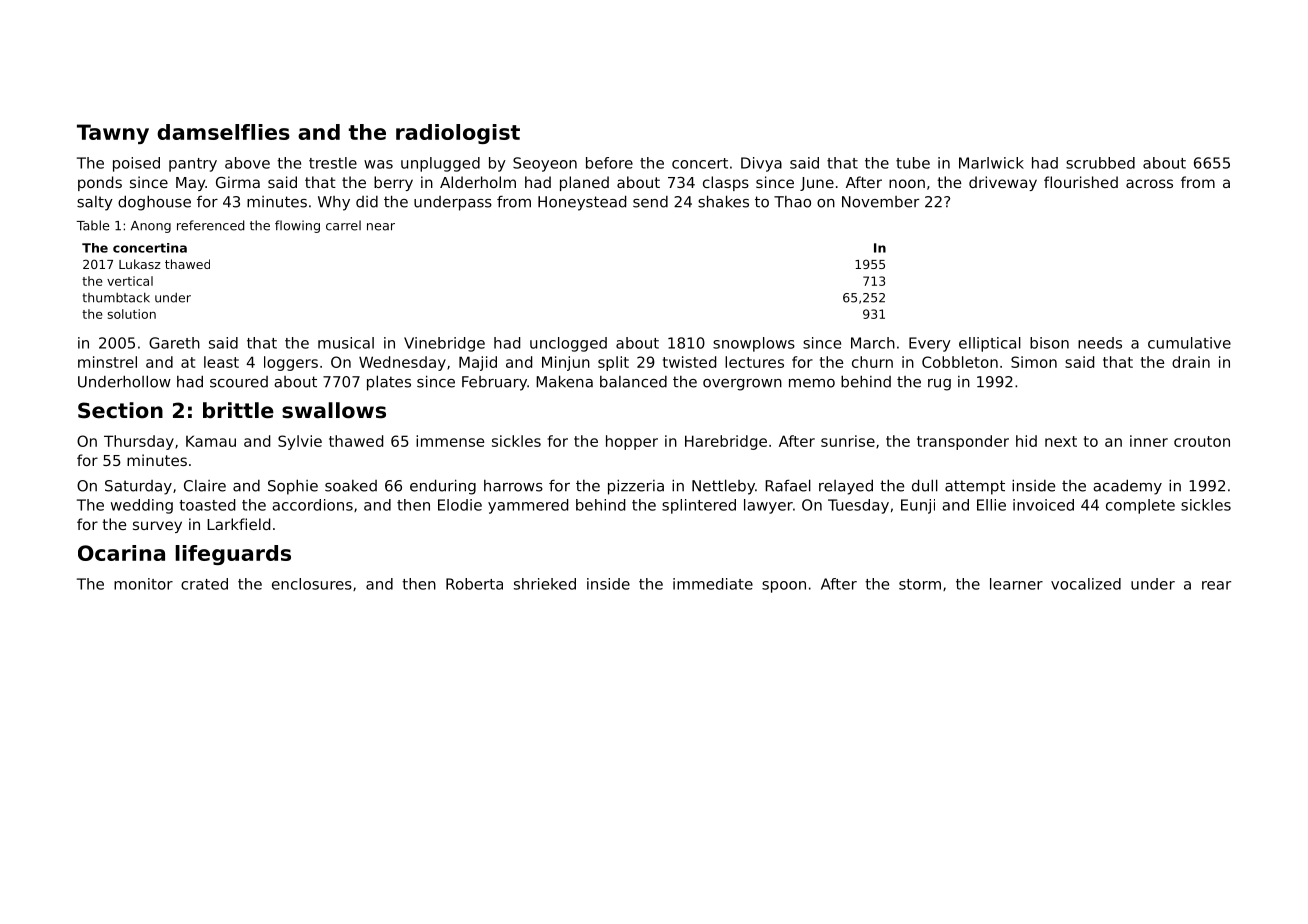 The height and width of the screenshot is (924, 1308). What do you see at coordinates (784, 587) in the screenshot?
I see `spoon` at bounding box center [784, 587].
